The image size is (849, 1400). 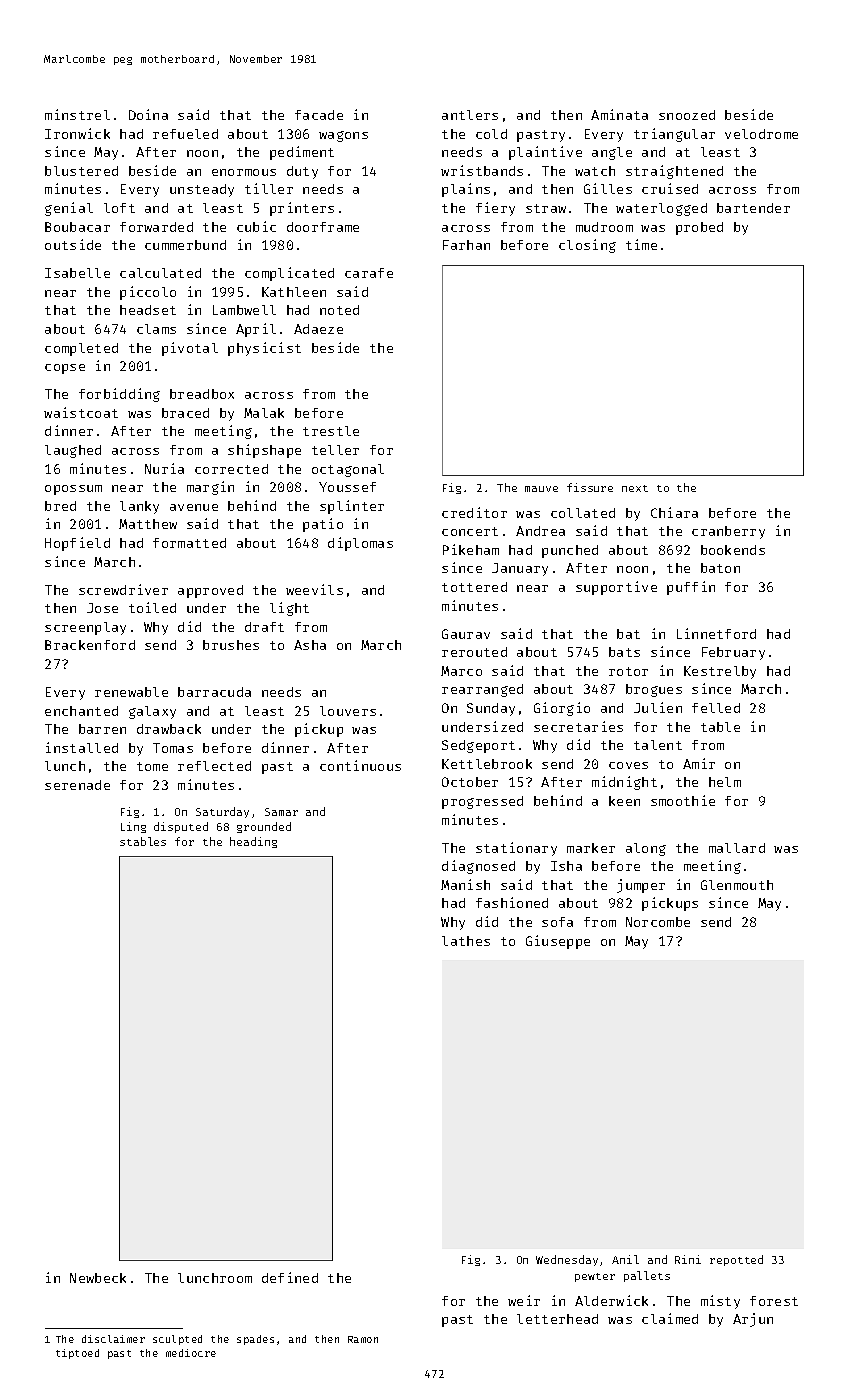 What do you see at coordinates (691, 588) in the page?
I see `puffin` at bounding box center [691, 588].
